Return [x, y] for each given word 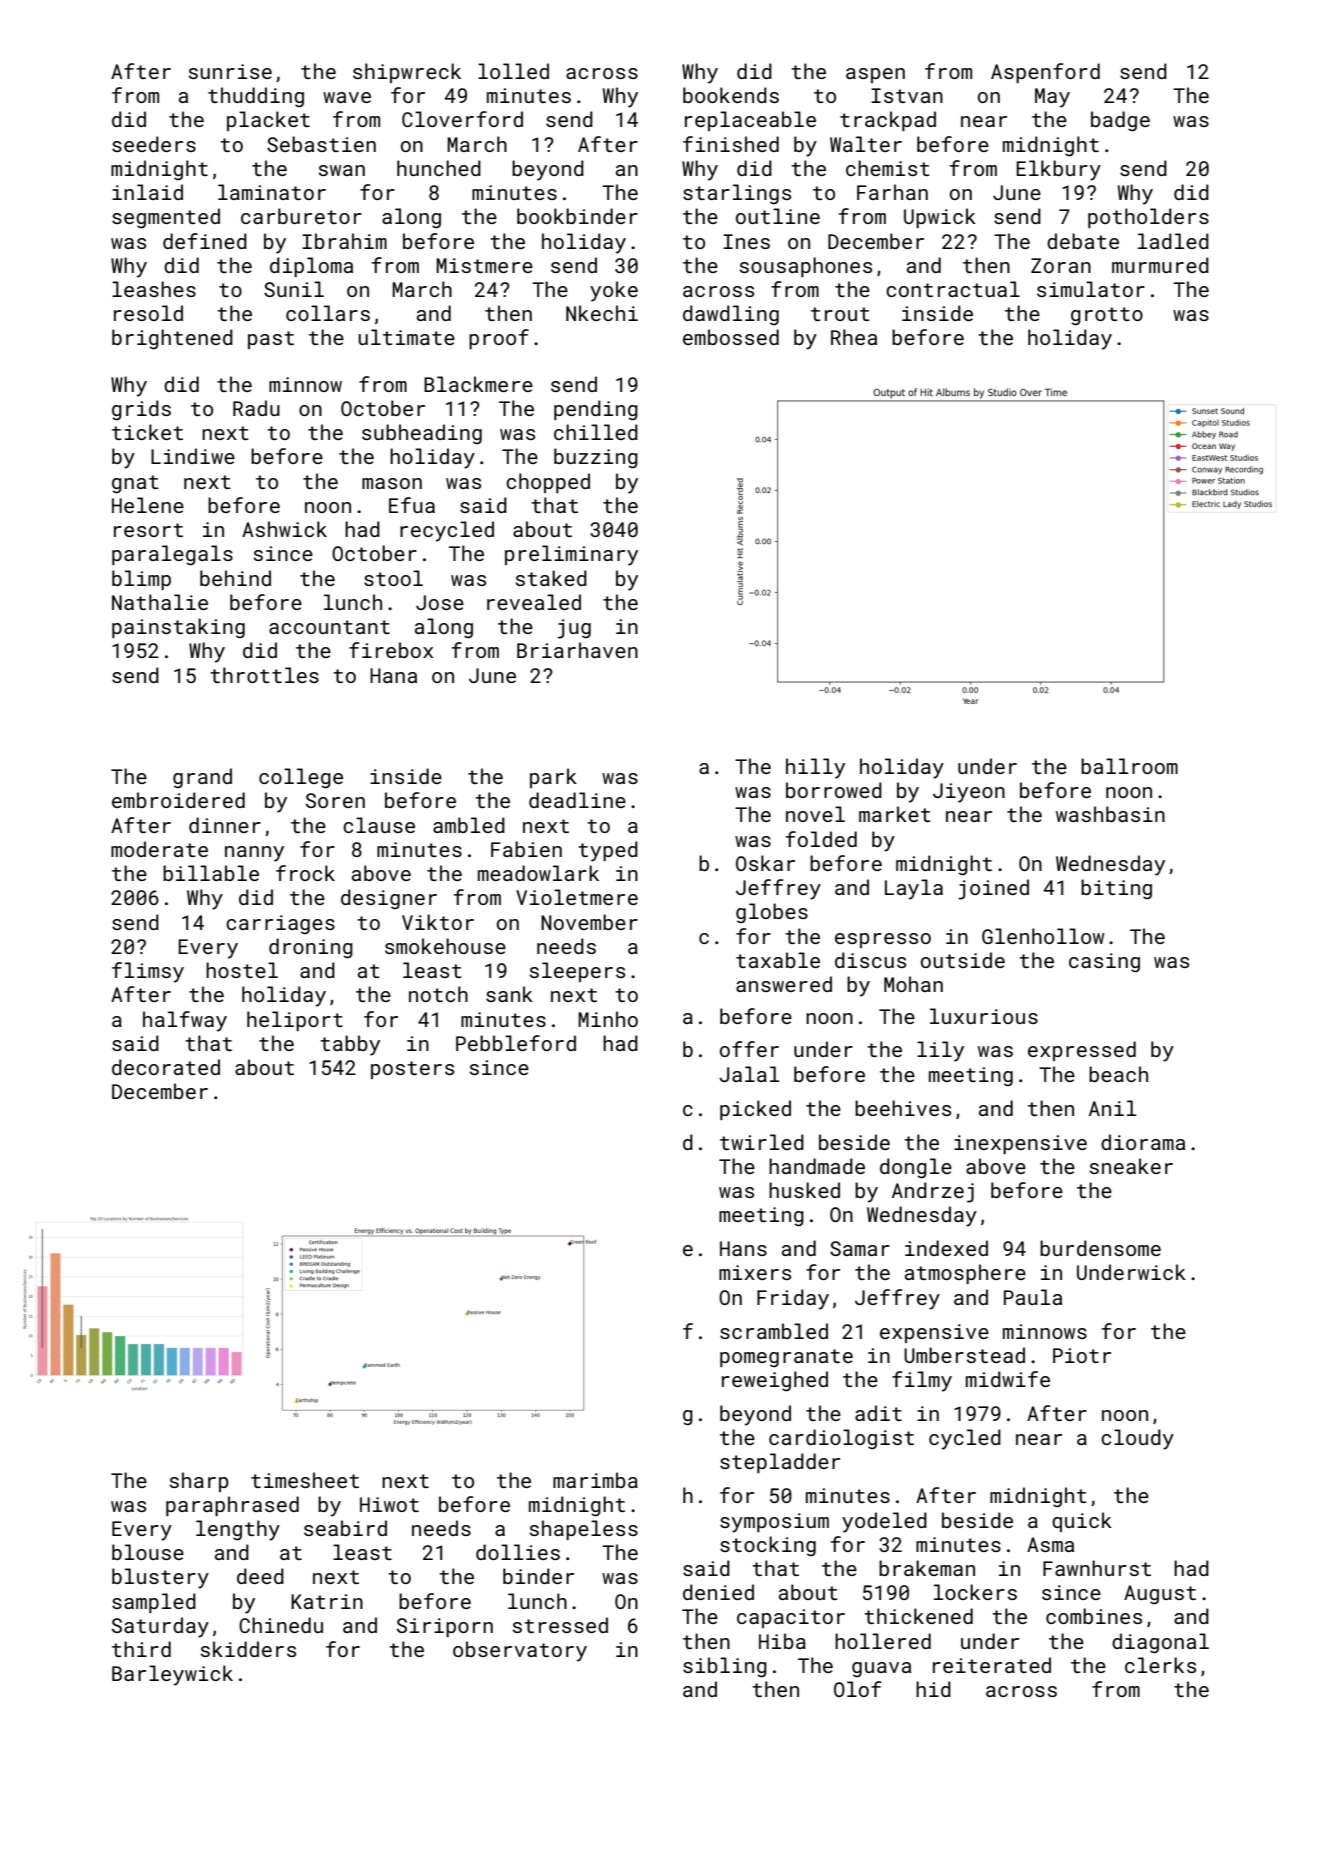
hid [933, 1689]
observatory [520, 1651]
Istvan [907, 95]
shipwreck [407, 73]
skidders [248, 1649]
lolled [513, 71]
